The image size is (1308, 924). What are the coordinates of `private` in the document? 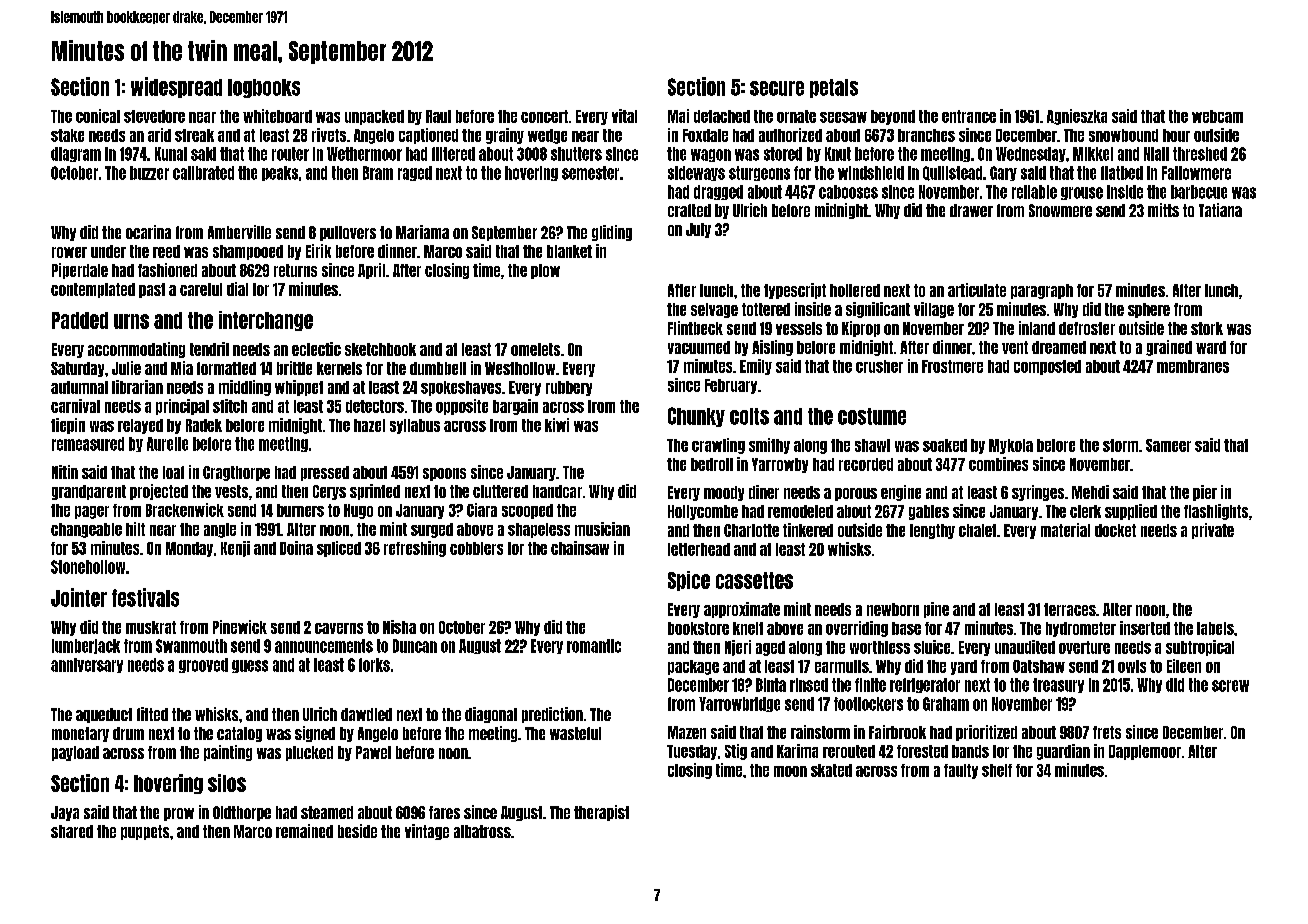 It's located at (1213, 531).
